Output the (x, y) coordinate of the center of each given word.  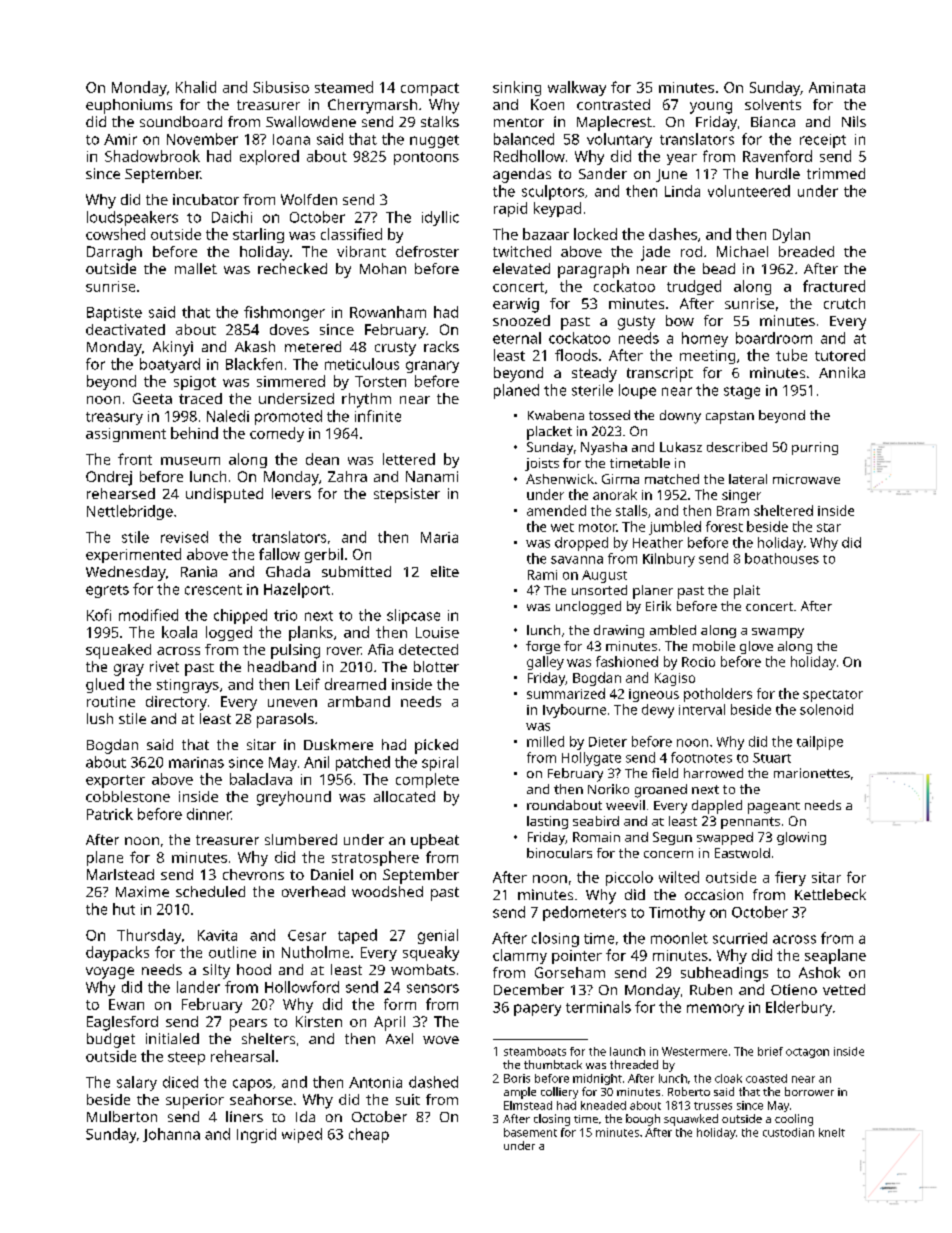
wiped (302, 1135)
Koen (547, 104)
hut (124, 909)
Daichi (232, 217)
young (711, 108)
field (665, 773)
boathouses (782, 558)
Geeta (152, 398)
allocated (404, 796)
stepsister (407, 495)
